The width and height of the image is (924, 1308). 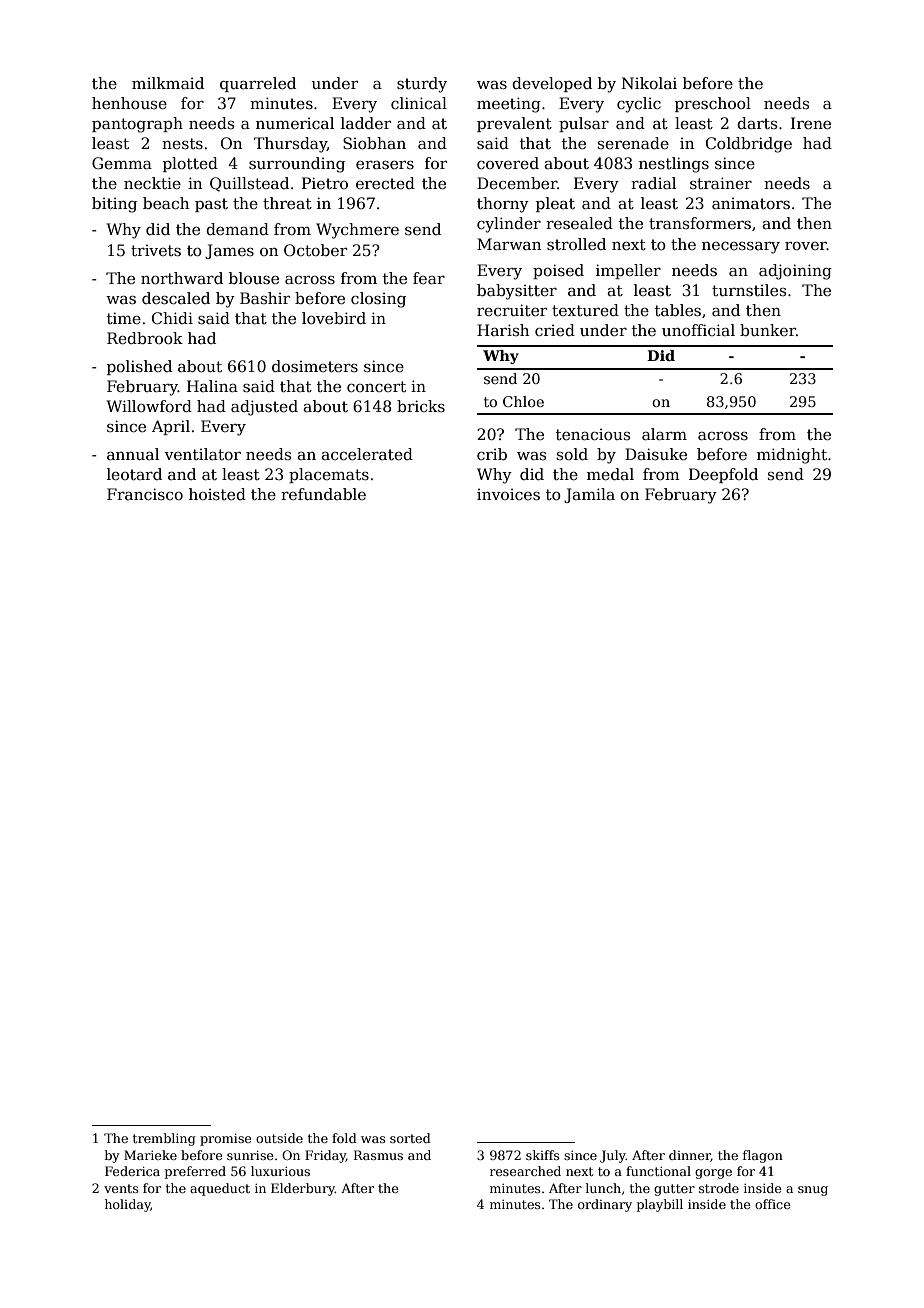 What do you see at coordinates (190, 164) in the image?
I see `plotted` at bounding box center [190, 164].
